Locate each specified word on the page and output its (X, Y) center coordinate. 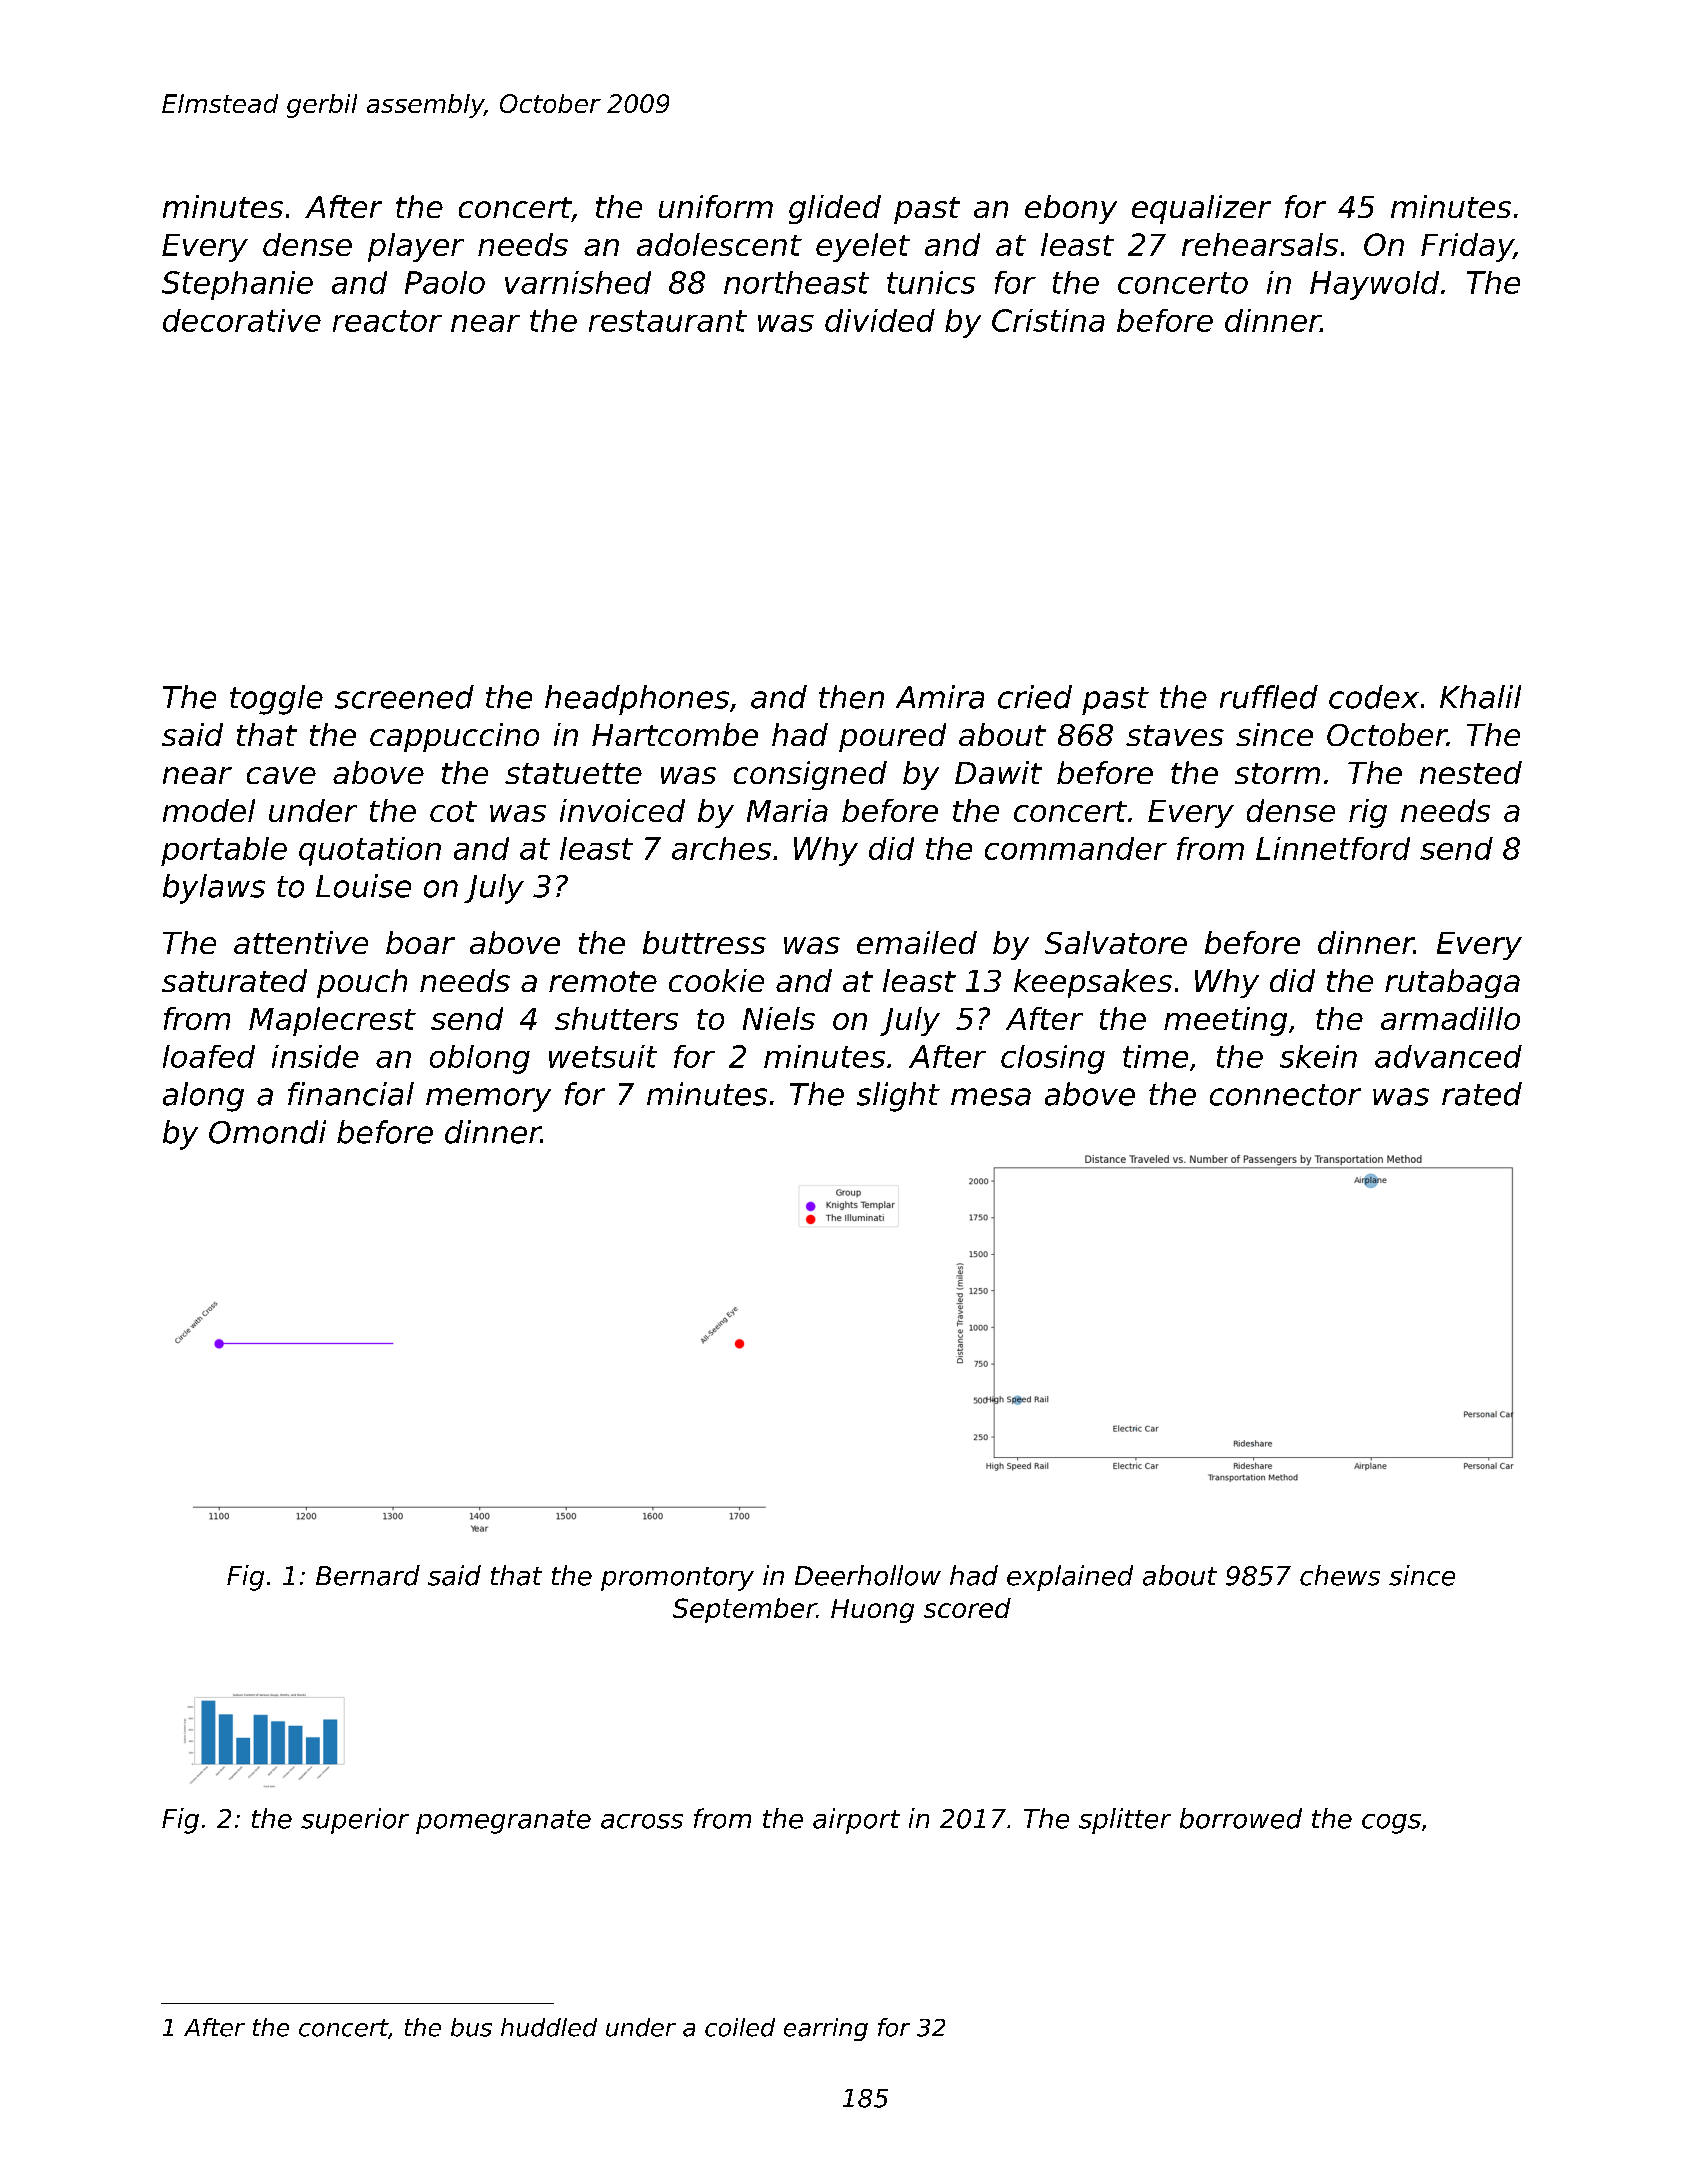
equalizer (1201, 209)
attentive (301, 942)
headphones (637, 700)
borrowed (1241, 1818)
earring (826, 2029)
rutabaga (1452, 983)
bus (471, 2027)
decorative (242, 320)
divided (880, 320)
